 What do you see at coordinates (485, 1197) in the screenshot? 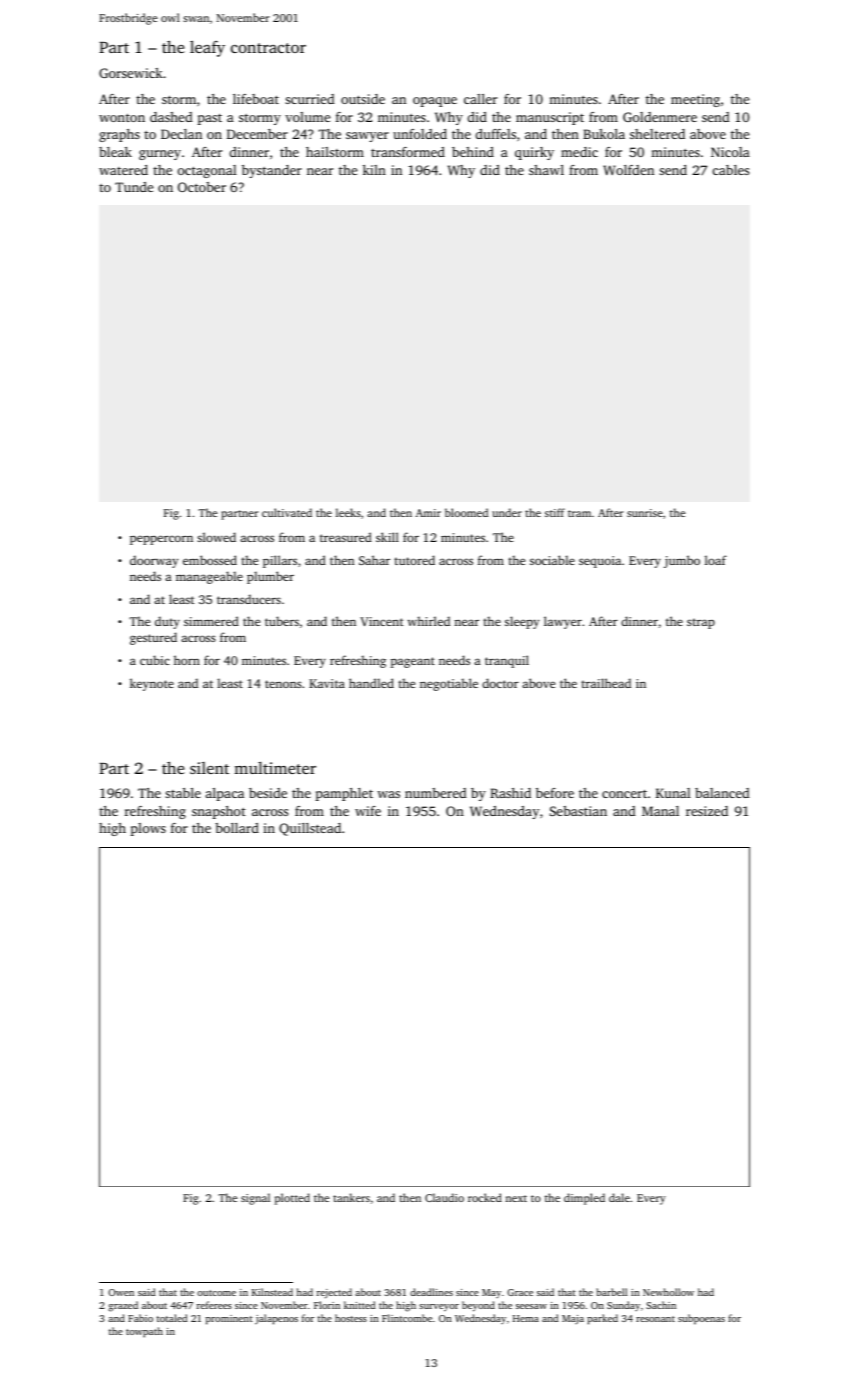
I see `rocked` at bounding box center [485, 1197].
